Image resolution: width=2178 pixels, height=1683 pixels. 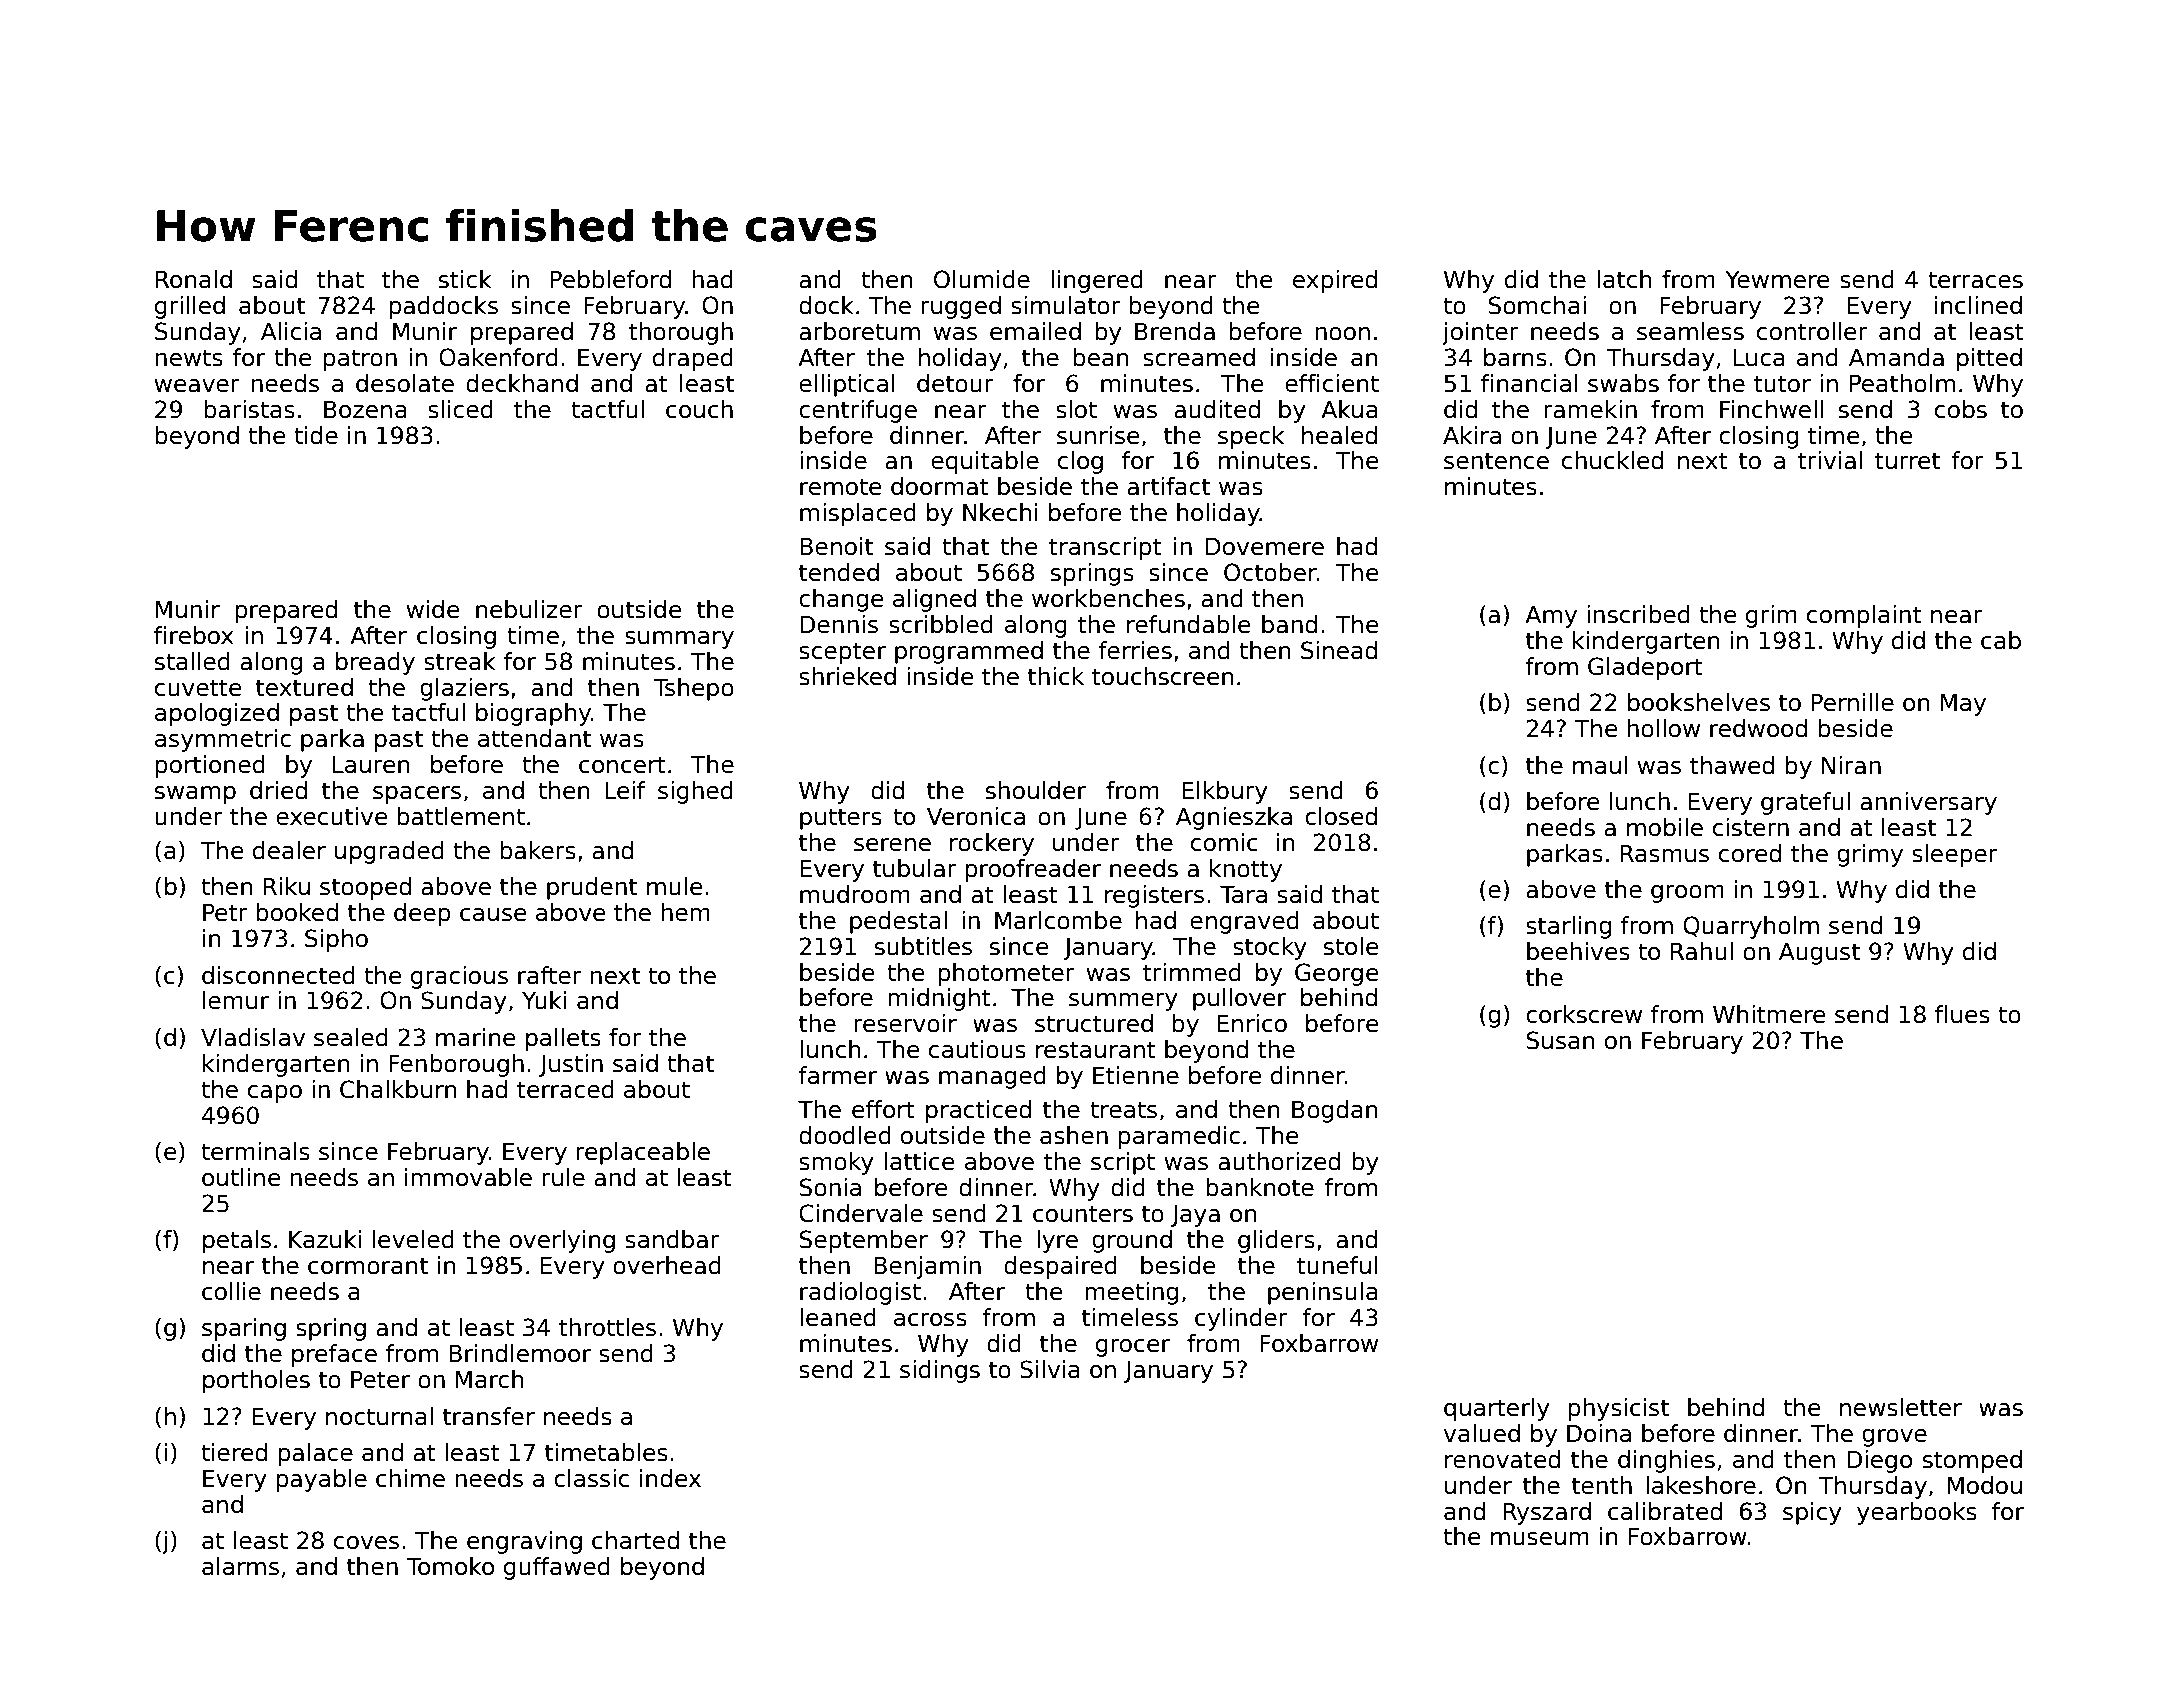 What do you see at coordinates (1702, 951) in the screenshot?
I see `Rahul` at bounding box center [1702, 951].
